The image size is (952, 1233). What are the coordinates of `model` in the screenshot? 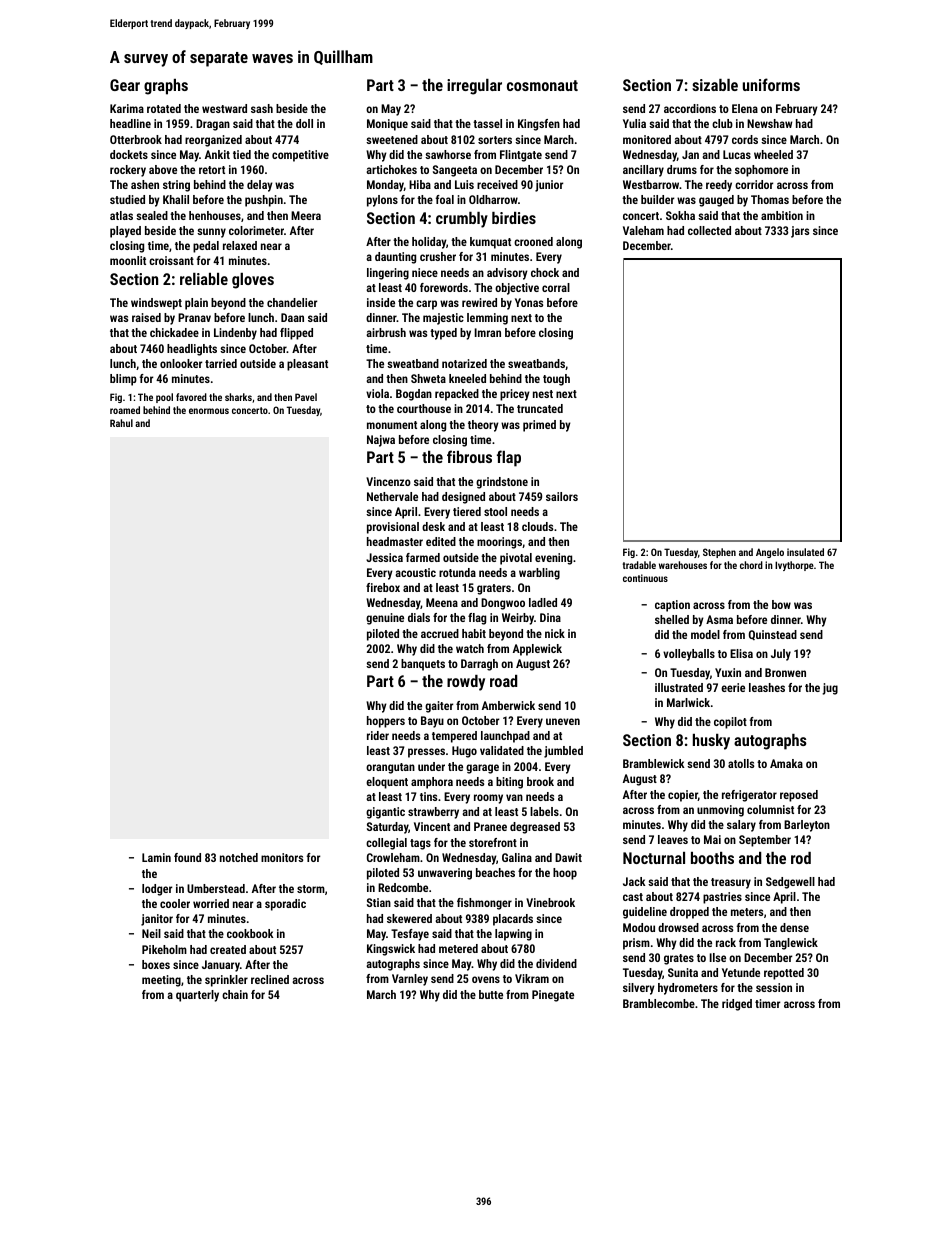 It's located at (705, 634).
